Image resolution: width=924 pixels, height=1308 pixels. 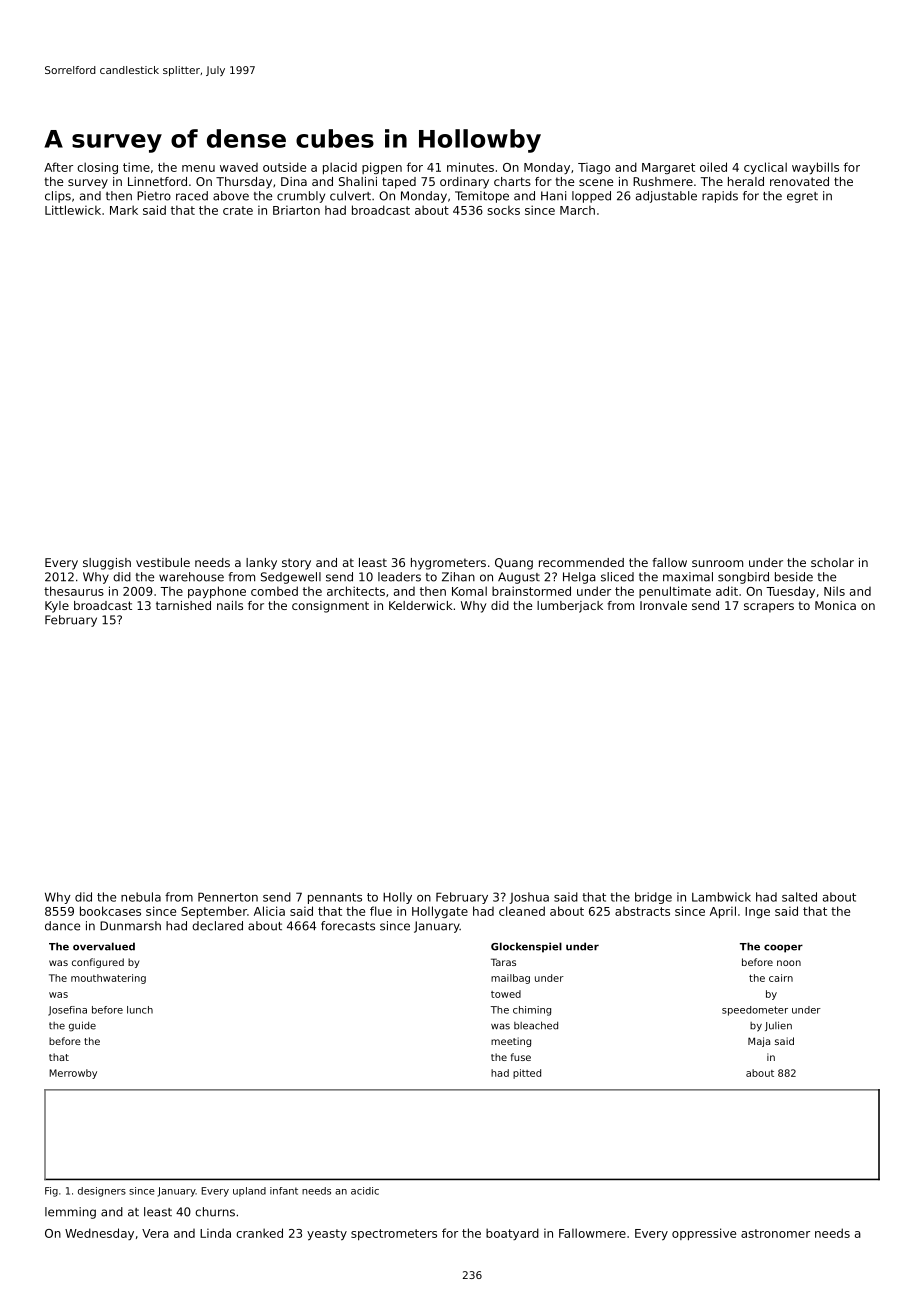 What do you see at coordinates (835, 605) in the screenshot?
I see `Monica` at bounding box center [835, 605].
